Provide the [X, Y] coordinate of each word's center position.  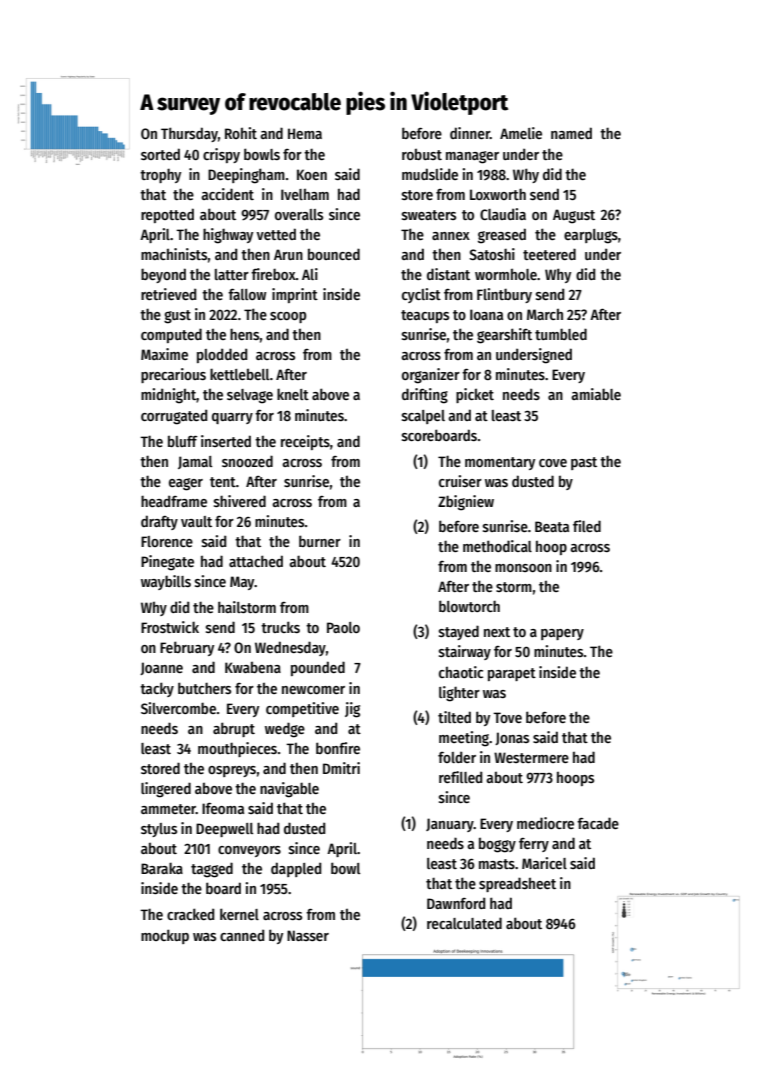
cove [553, 463]
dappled [296, 869]
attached [256, 561]
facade [598, 823]
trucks [280, 627]
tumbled [561, 334]
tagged [212, 870]
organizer [431, 376]
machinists [174, 254]
